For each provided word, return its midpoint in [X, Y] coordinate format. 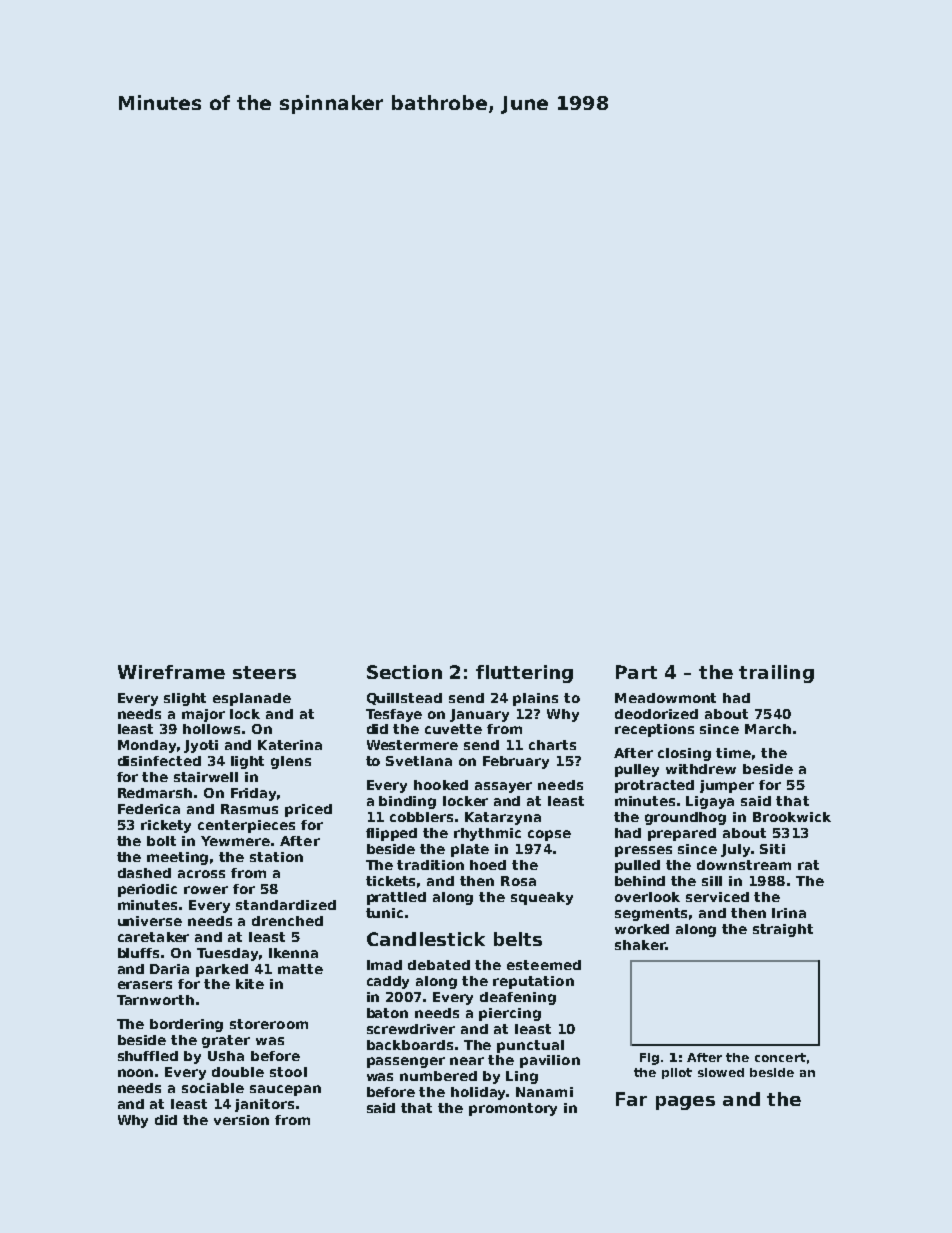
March [768, 729]
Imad [384, 965]
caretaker [153, 937]
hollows [211, 729]
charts [552, 745]
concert [780, 1057]
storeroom [269, 1024]
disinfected [159, 761]
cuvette [453, 729]
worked [642, 929]
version [241, 1120]
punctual [530, 1046]
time [733, 753]
